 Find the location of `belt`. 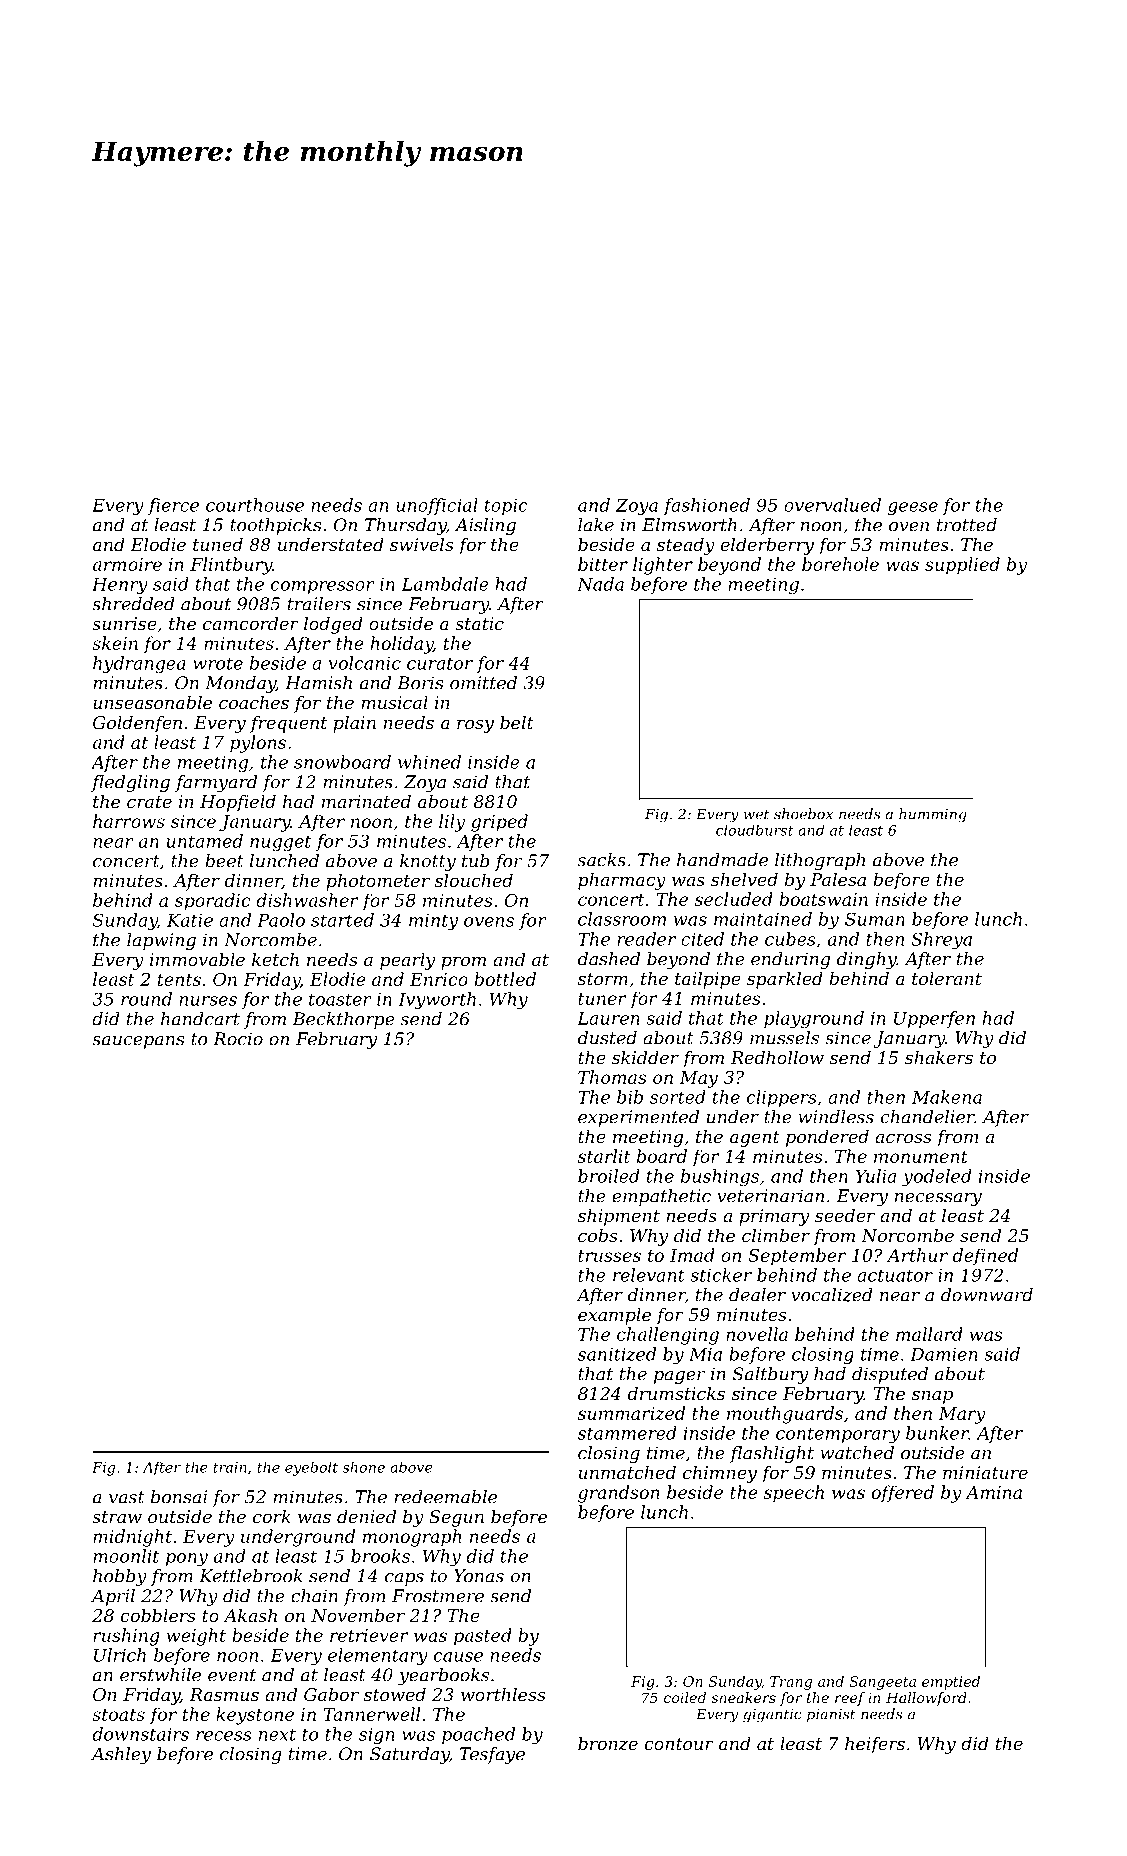

belt is located at coordinates (517, 722).
